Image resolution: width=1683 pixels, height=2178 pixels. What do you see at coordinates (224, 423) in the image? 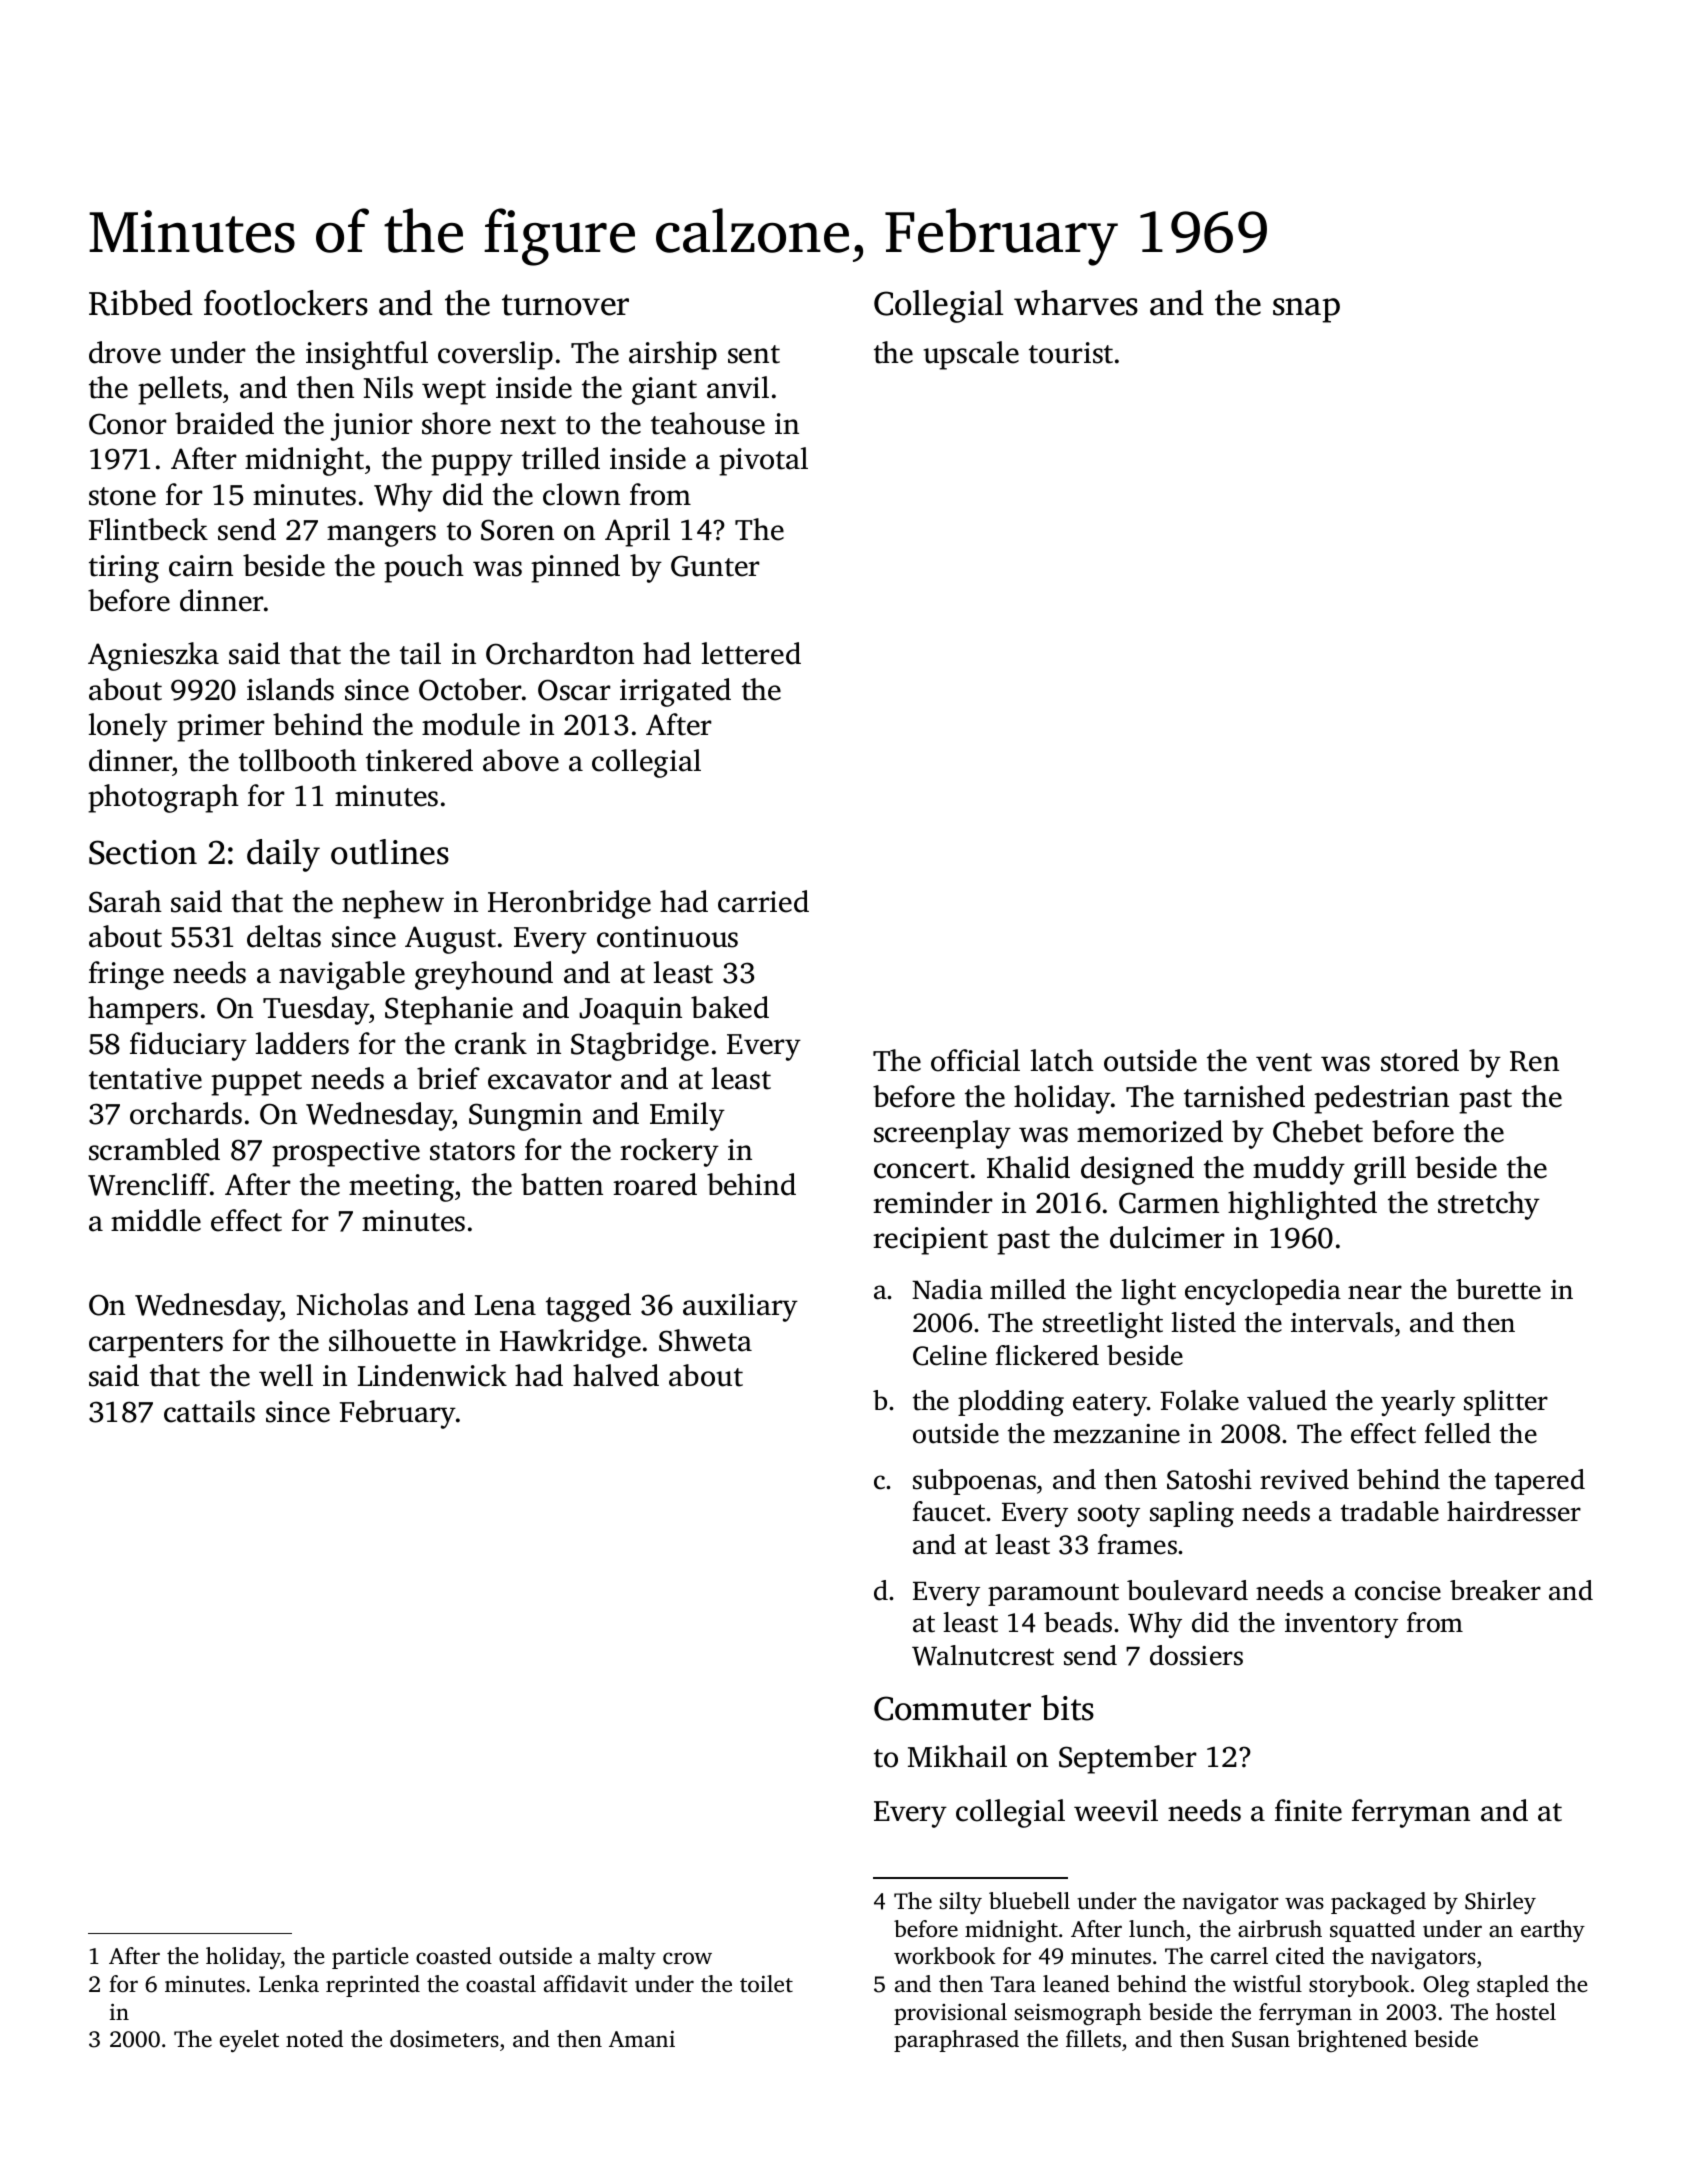
I see `braided` at bounding box center [224, 423].
